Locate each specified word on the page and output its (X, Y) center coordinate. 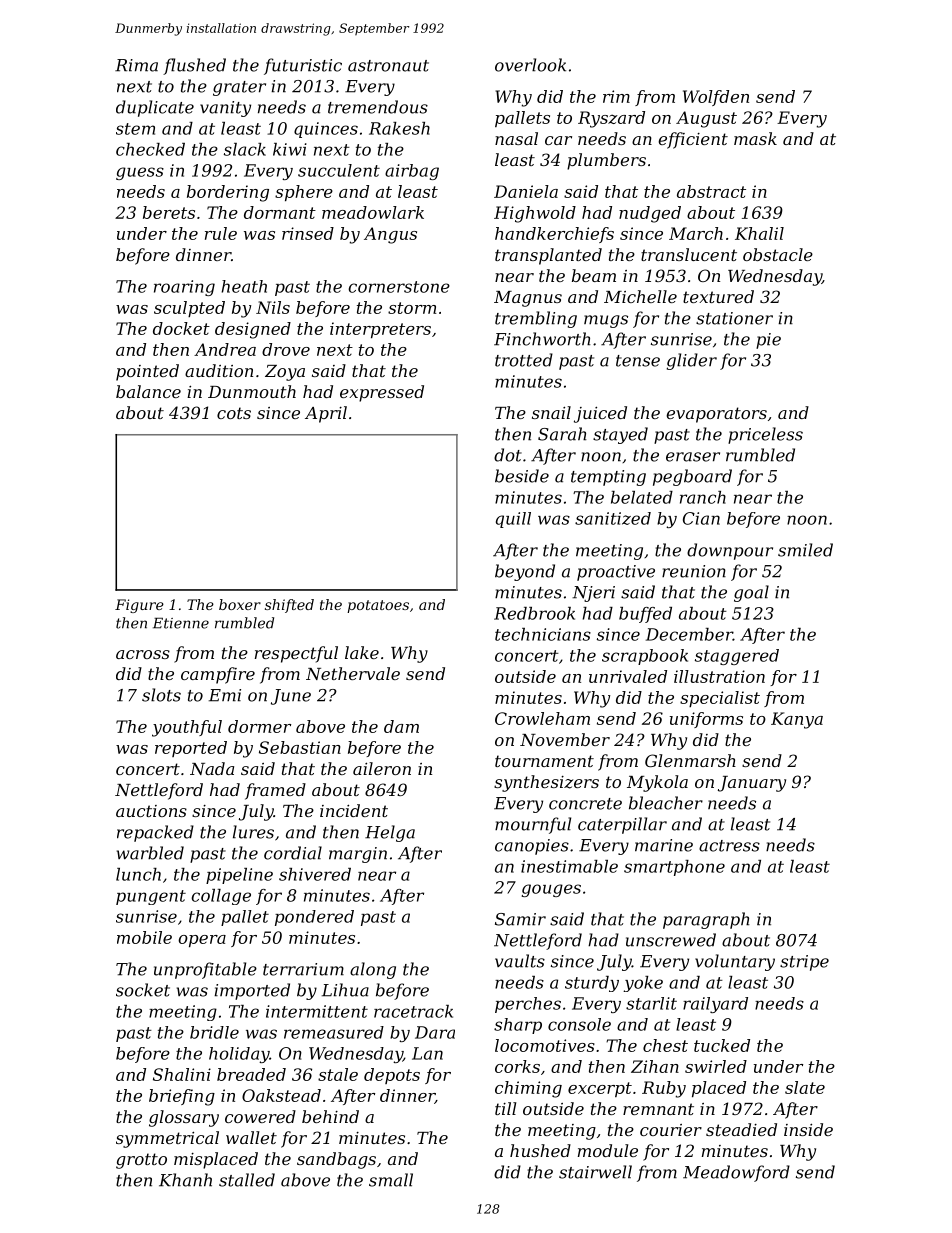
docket (181, 328)
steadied (741, 1129)
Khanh (185, 1180)
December (689, 634)
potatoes (378, 606)
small (391, 1180)
